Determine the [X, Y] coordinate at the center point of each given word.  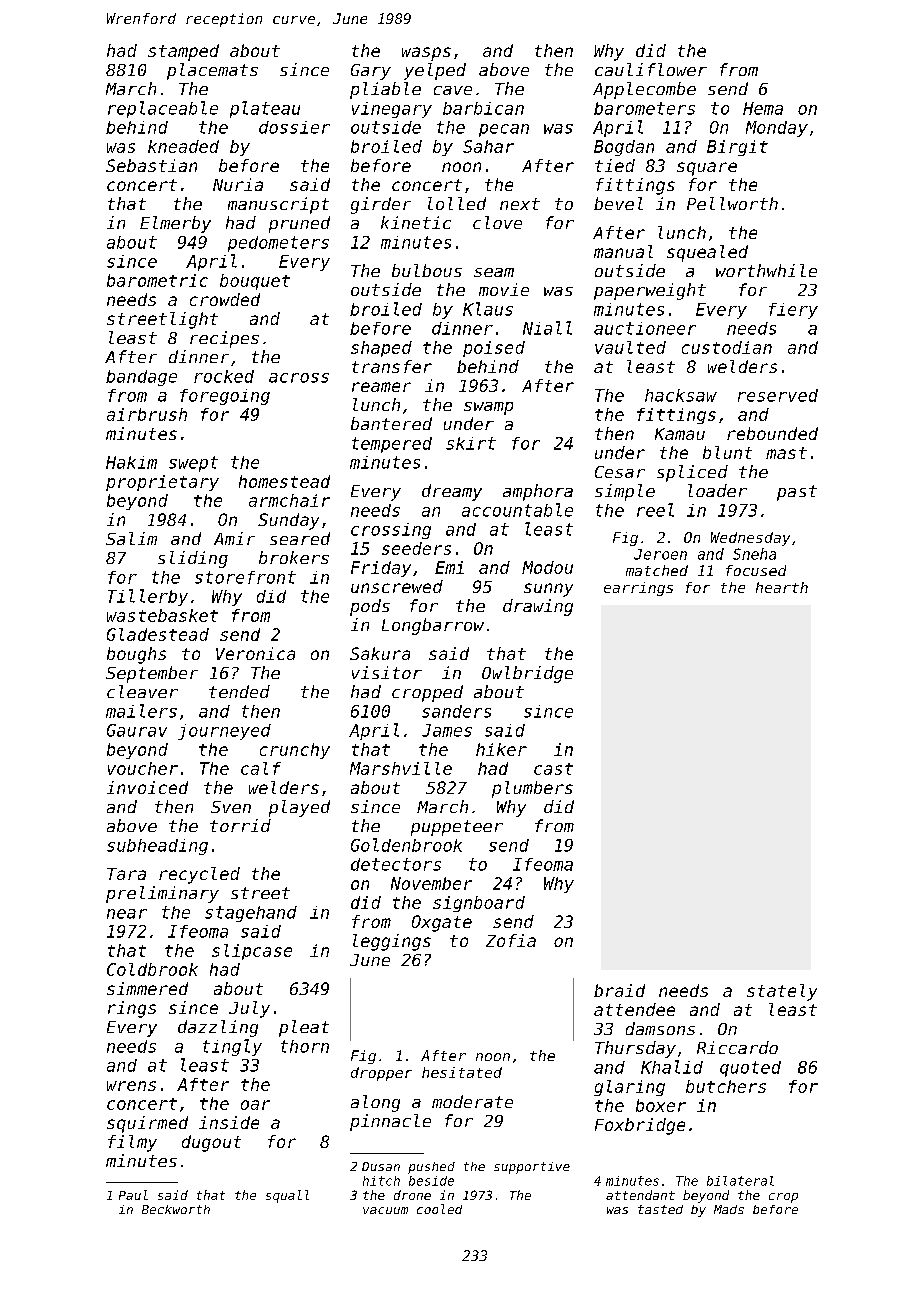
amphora [538, 492]
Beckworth [176, 1209]
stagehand [251, 914]
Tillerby [148, 597]
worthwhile [766, 270]
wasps [426, 54]
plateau [265, 109]
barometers [644, 108]
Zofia [511, 940]
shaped [381, 349]
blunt [727, 452]
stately [782, 992]
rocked [224, 376]
